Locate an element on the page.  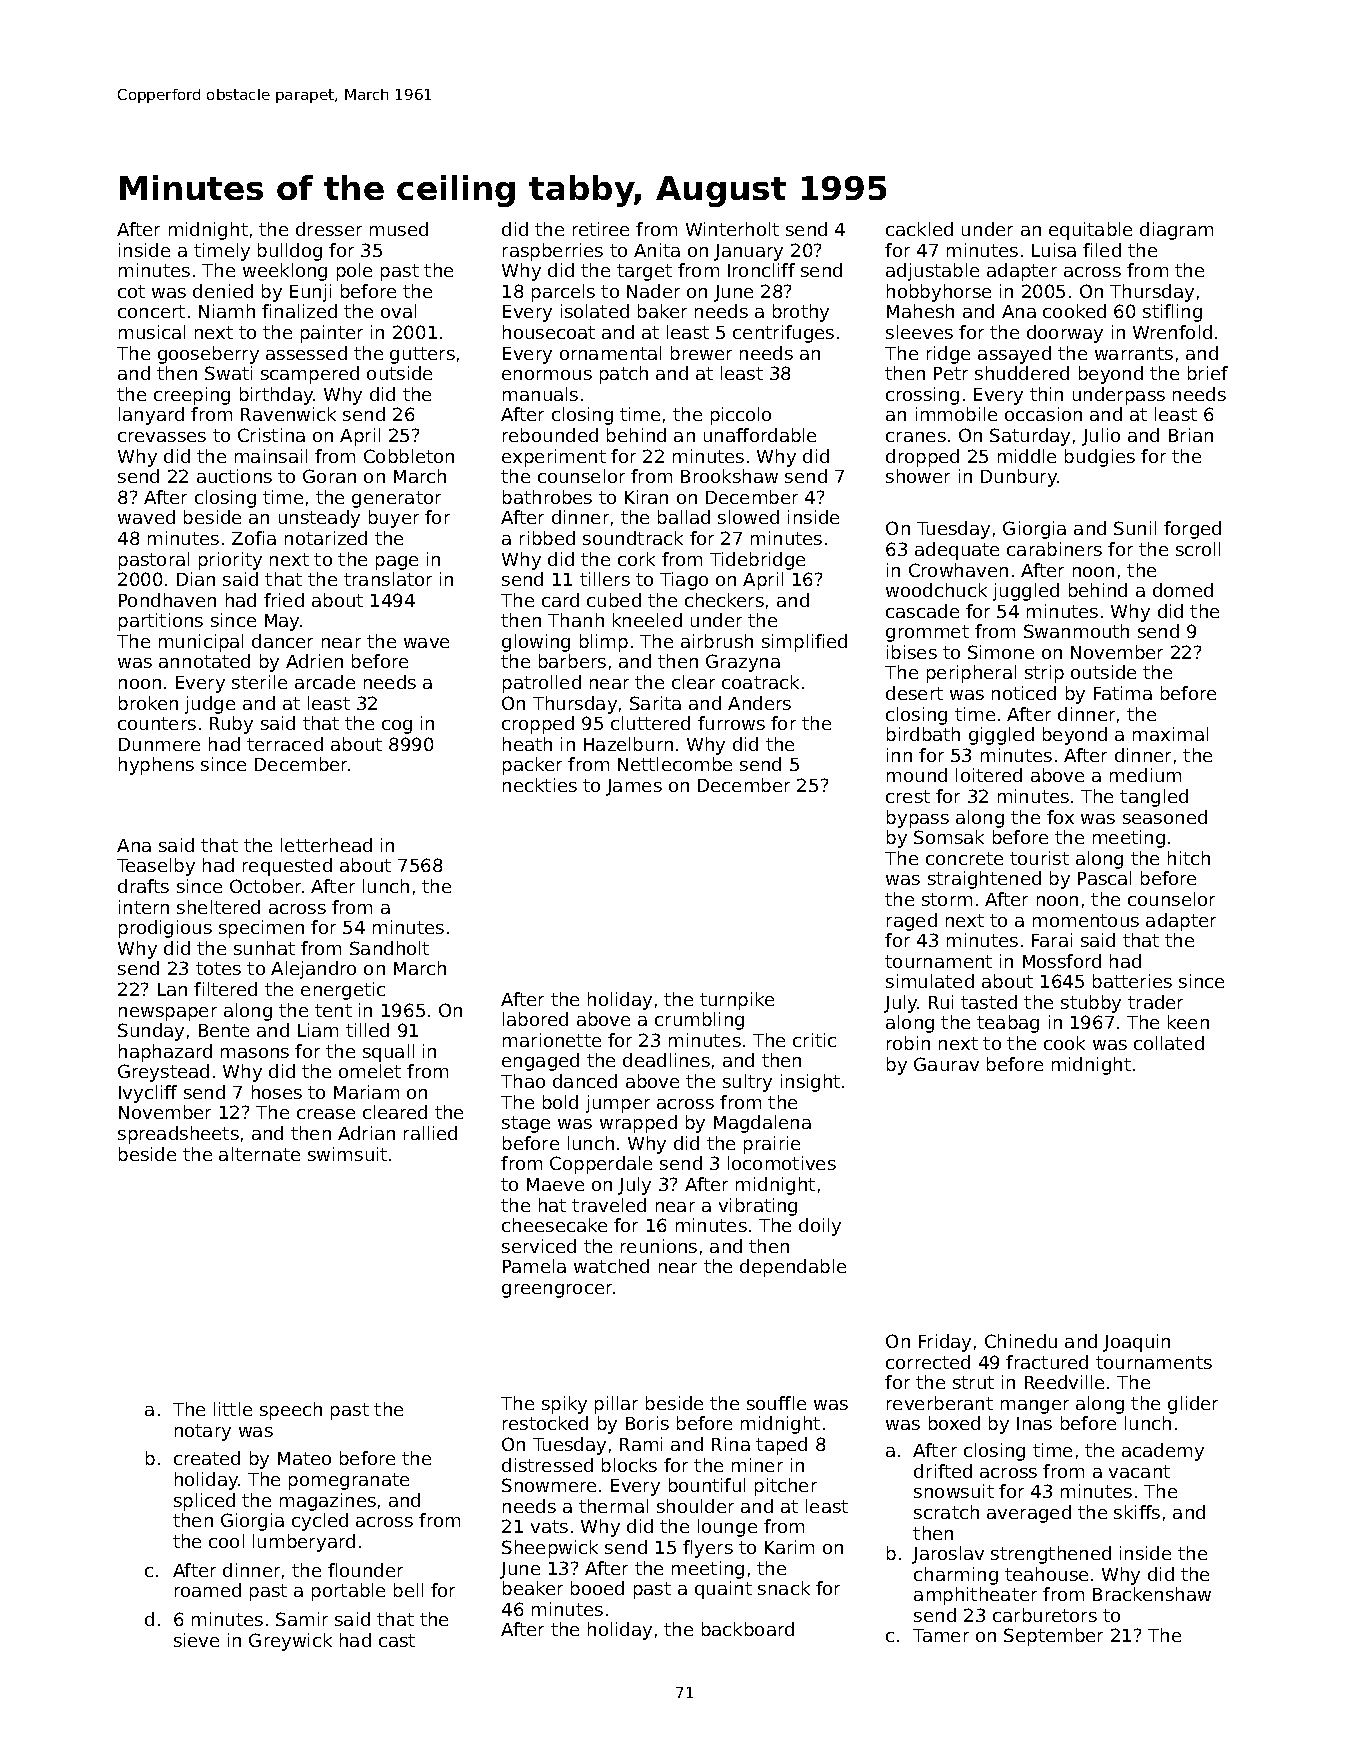
letterhead is located at coordinates (326, 845).
